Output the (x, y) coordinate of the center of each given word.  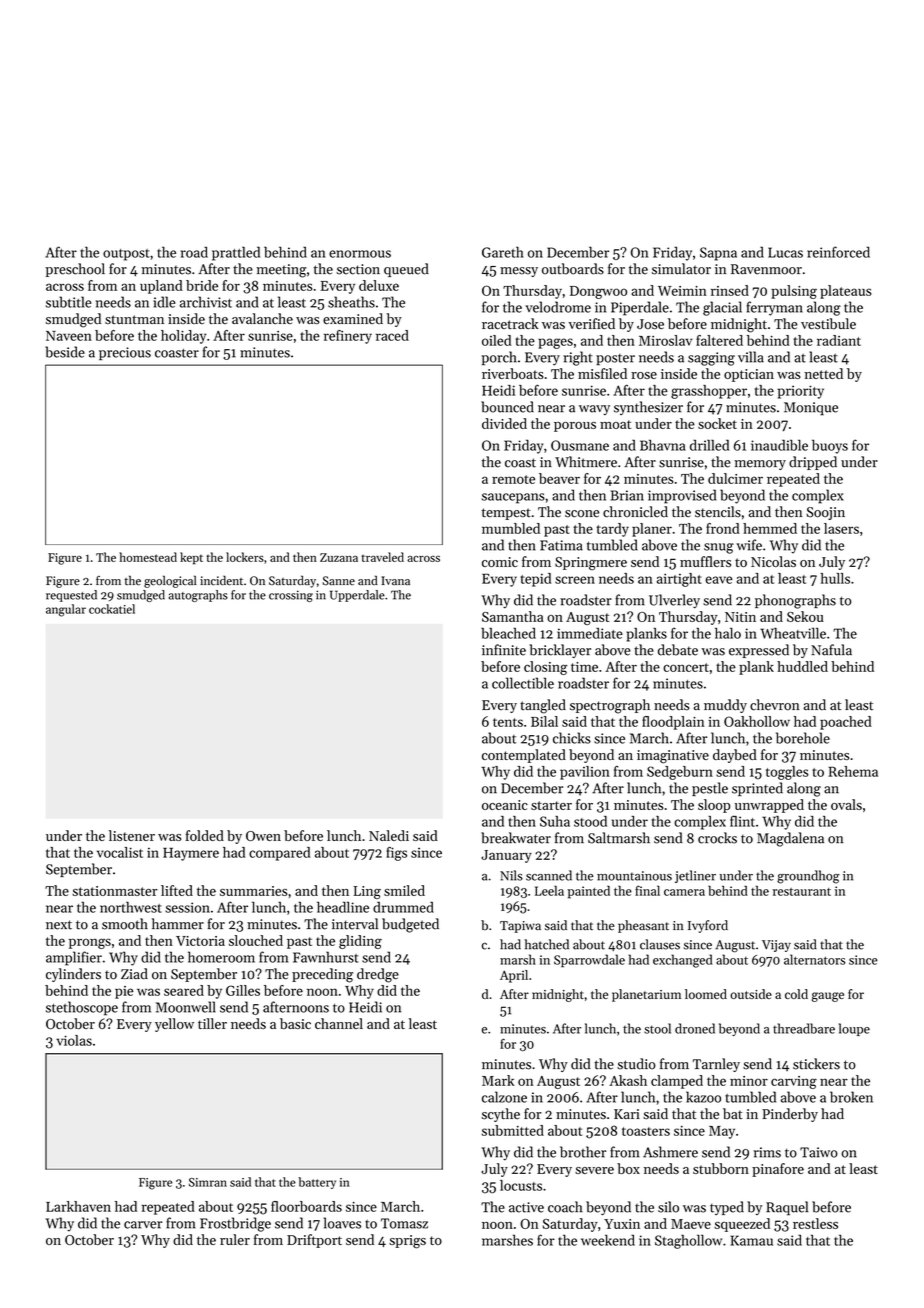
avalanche (262, 318)
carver (143, 1225)
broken (851, 1097)
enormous (360, 254)
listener (132, 835)
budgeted (410, 925)
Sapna (718, 254)
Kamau (751, 1240)
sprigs (407, 1242)
